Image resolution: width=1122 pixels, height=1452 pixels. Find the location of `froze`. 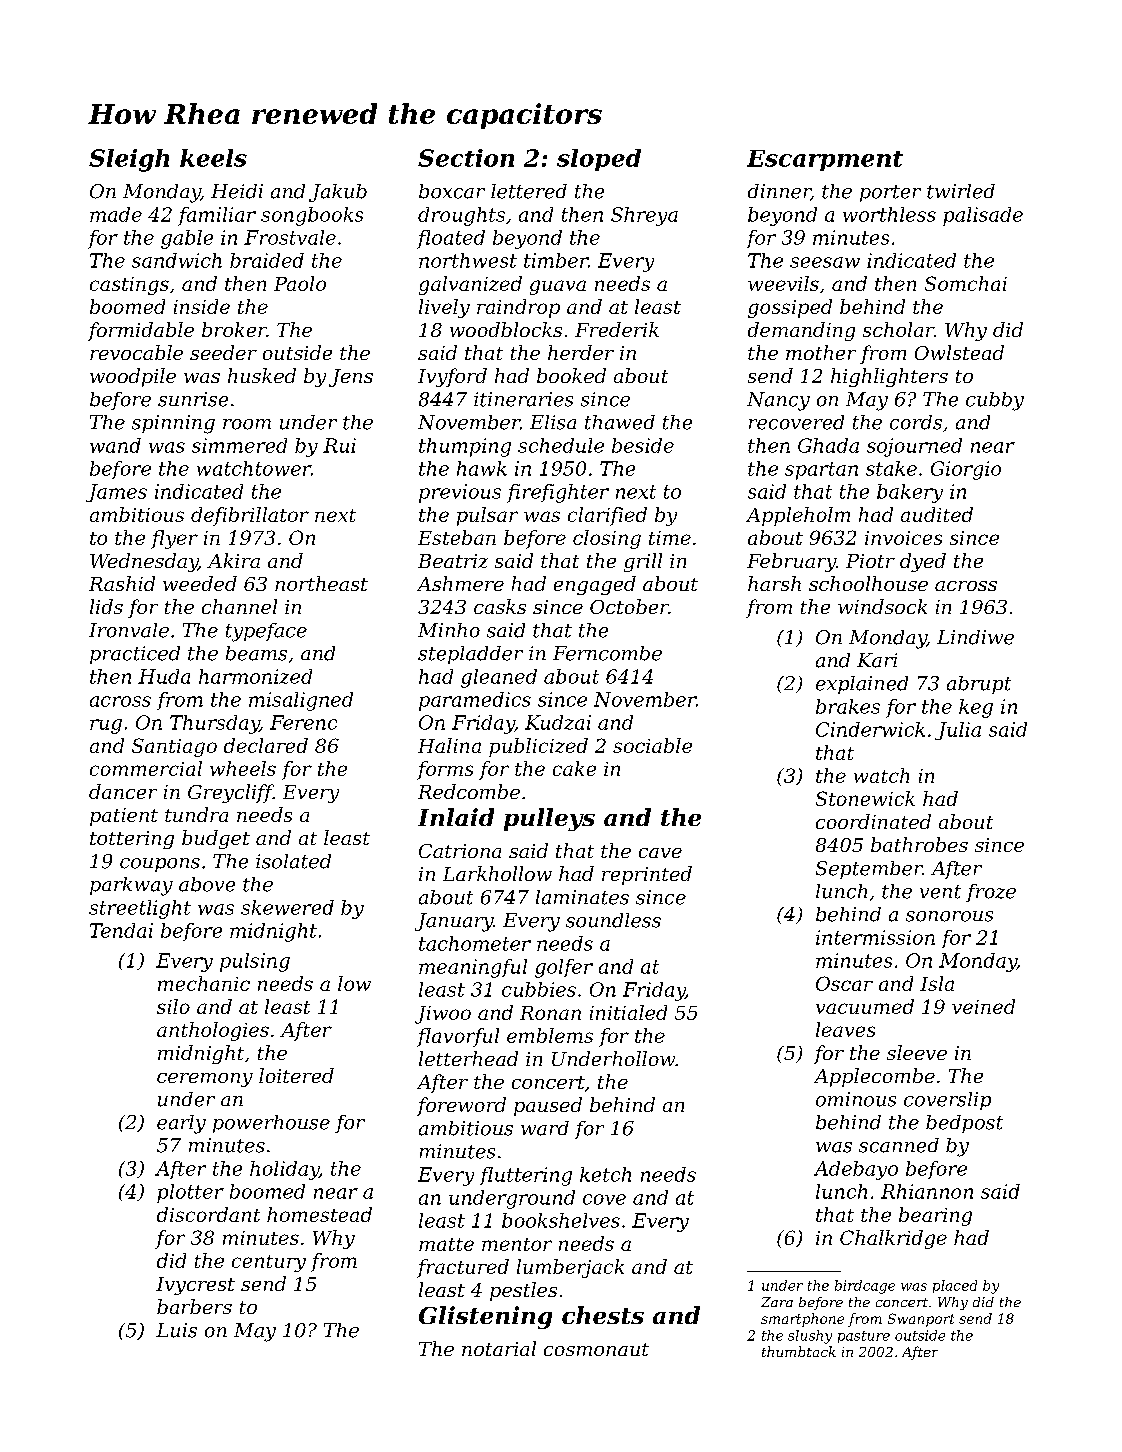

froze is located at coordinates (991, 893).
